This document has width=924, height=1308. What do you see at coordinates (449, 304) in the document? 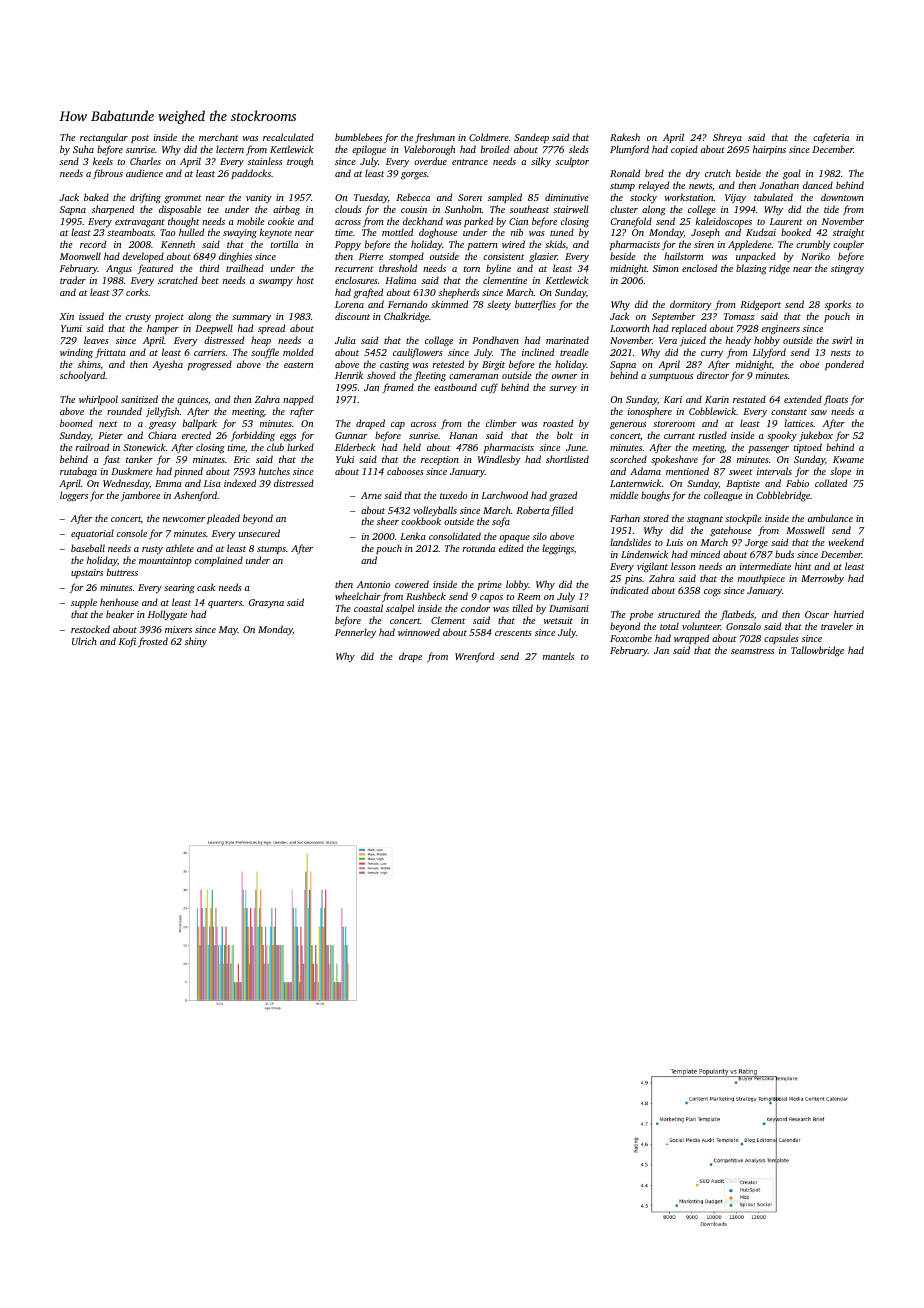
I see `skimmed` at bounding box center [449, 304].
